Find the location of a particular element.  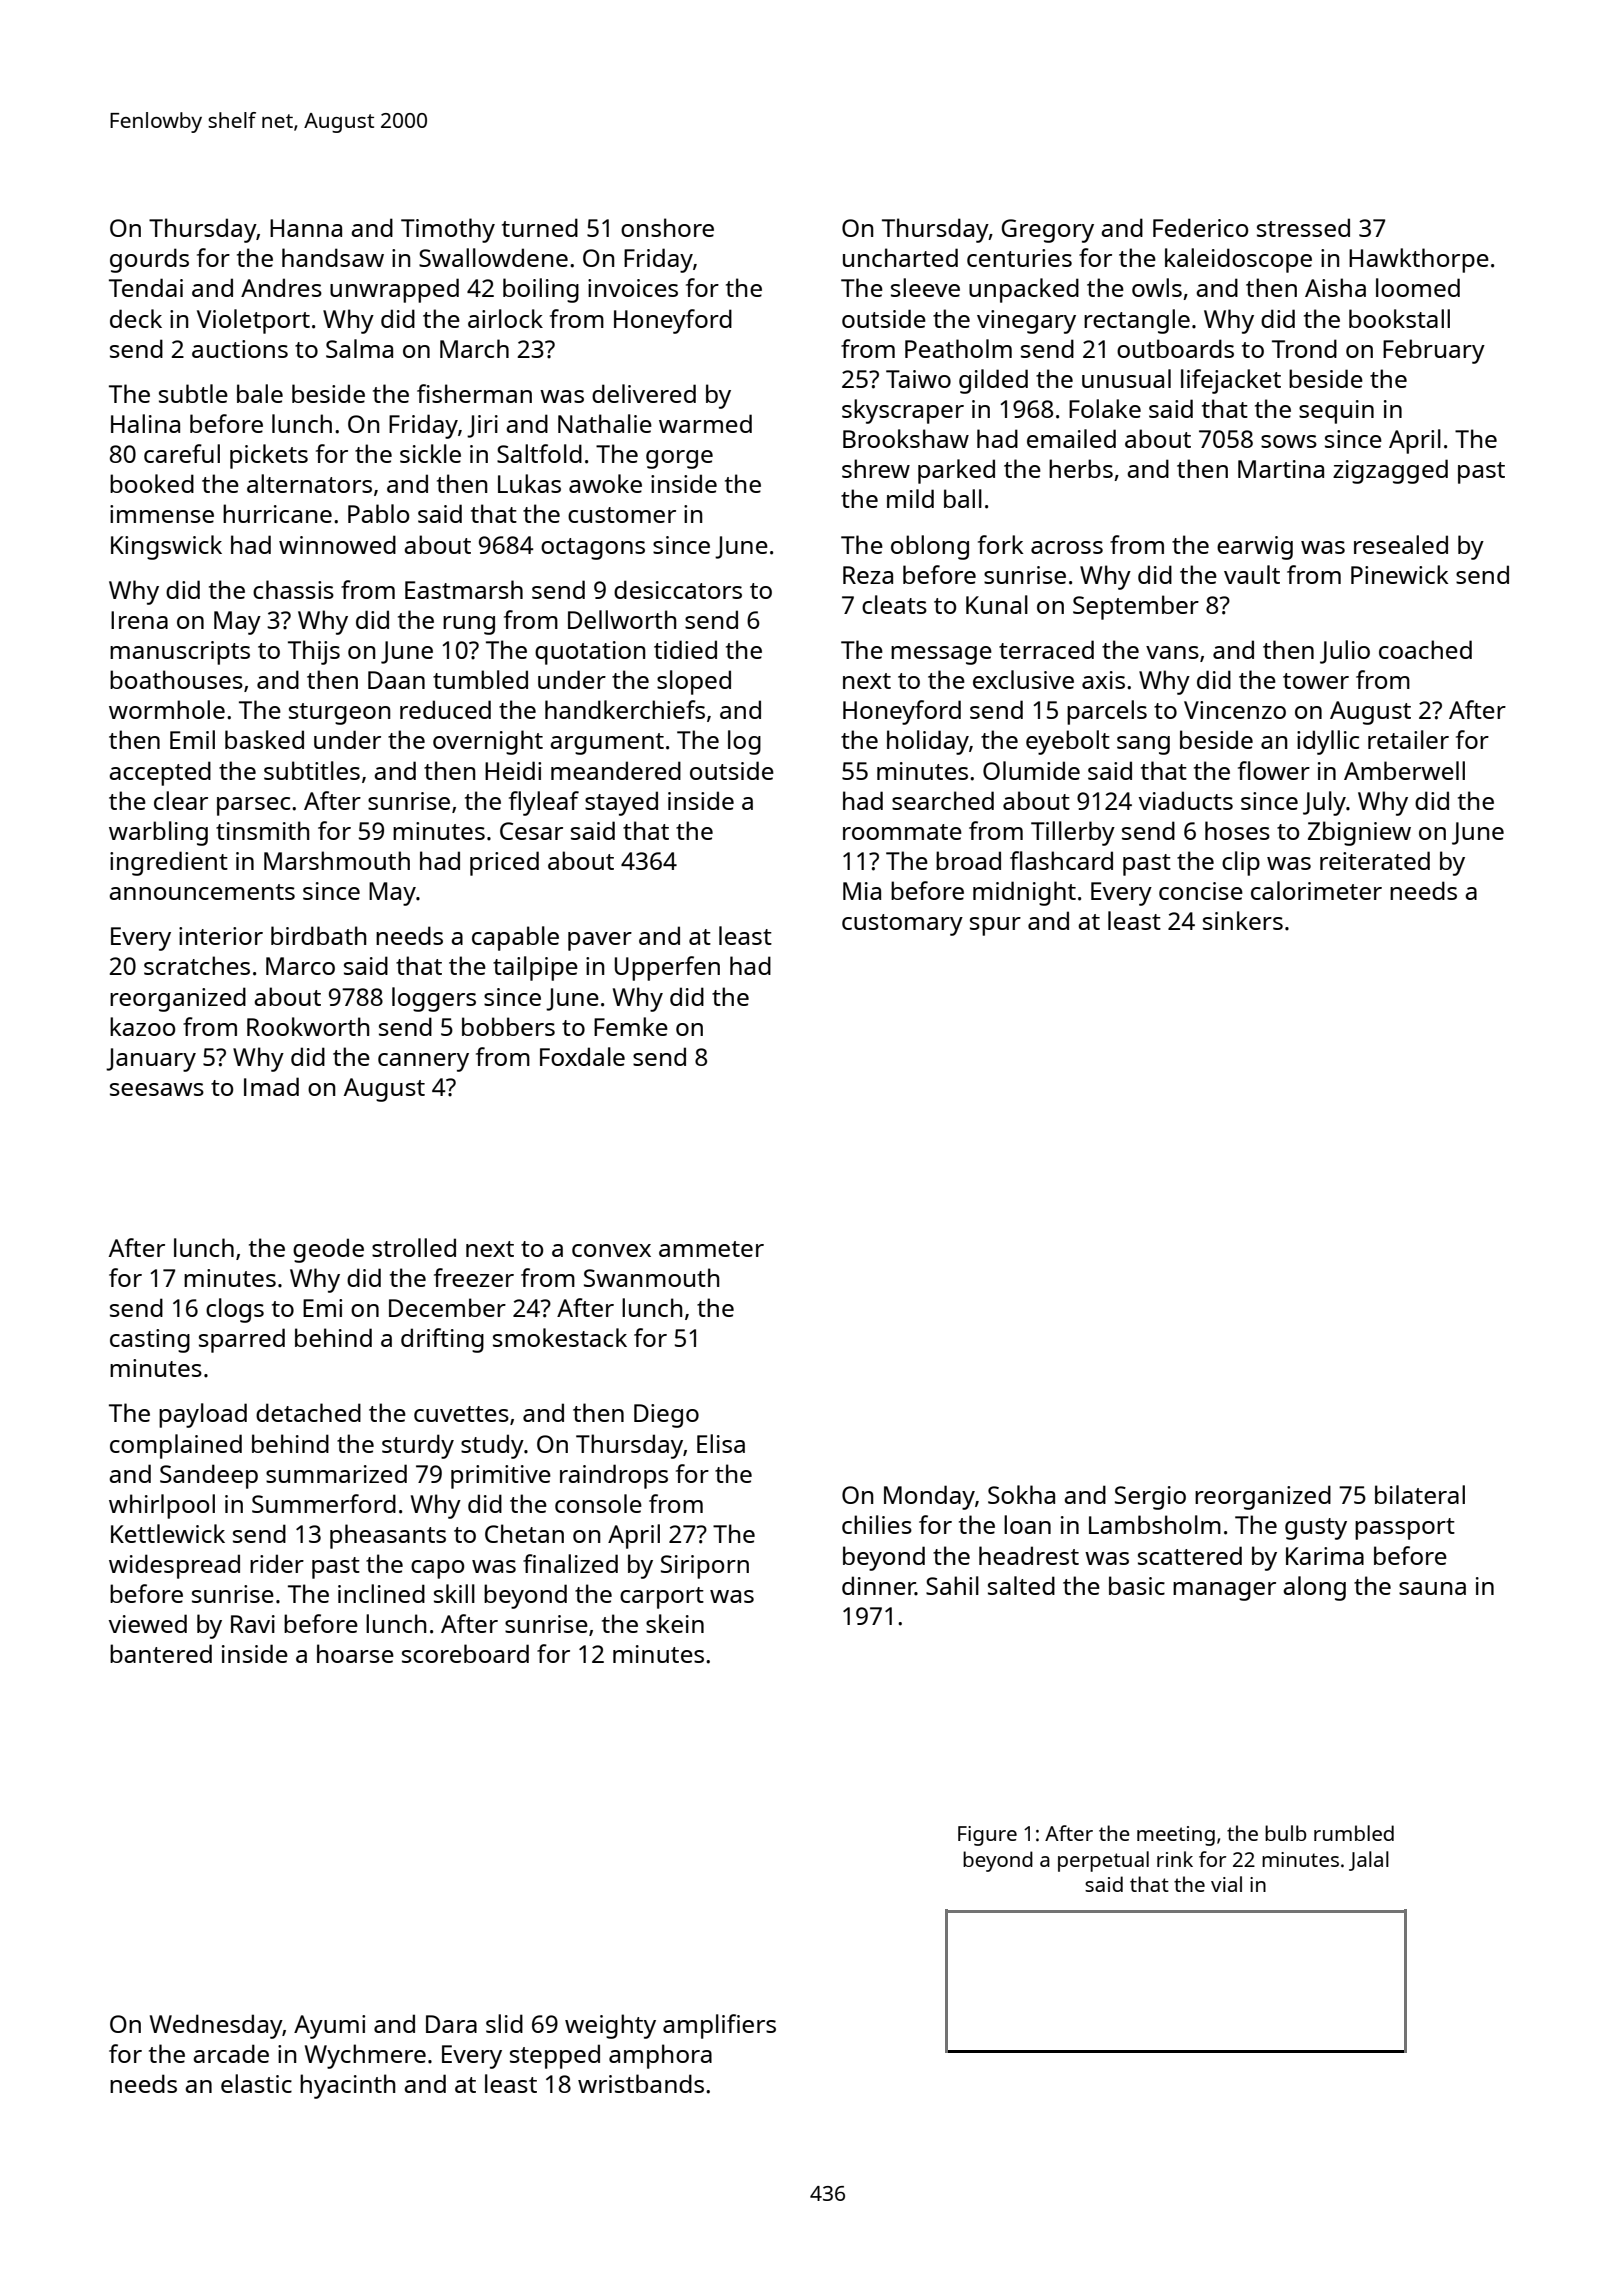

broad is located at coordinates (968, 860).
